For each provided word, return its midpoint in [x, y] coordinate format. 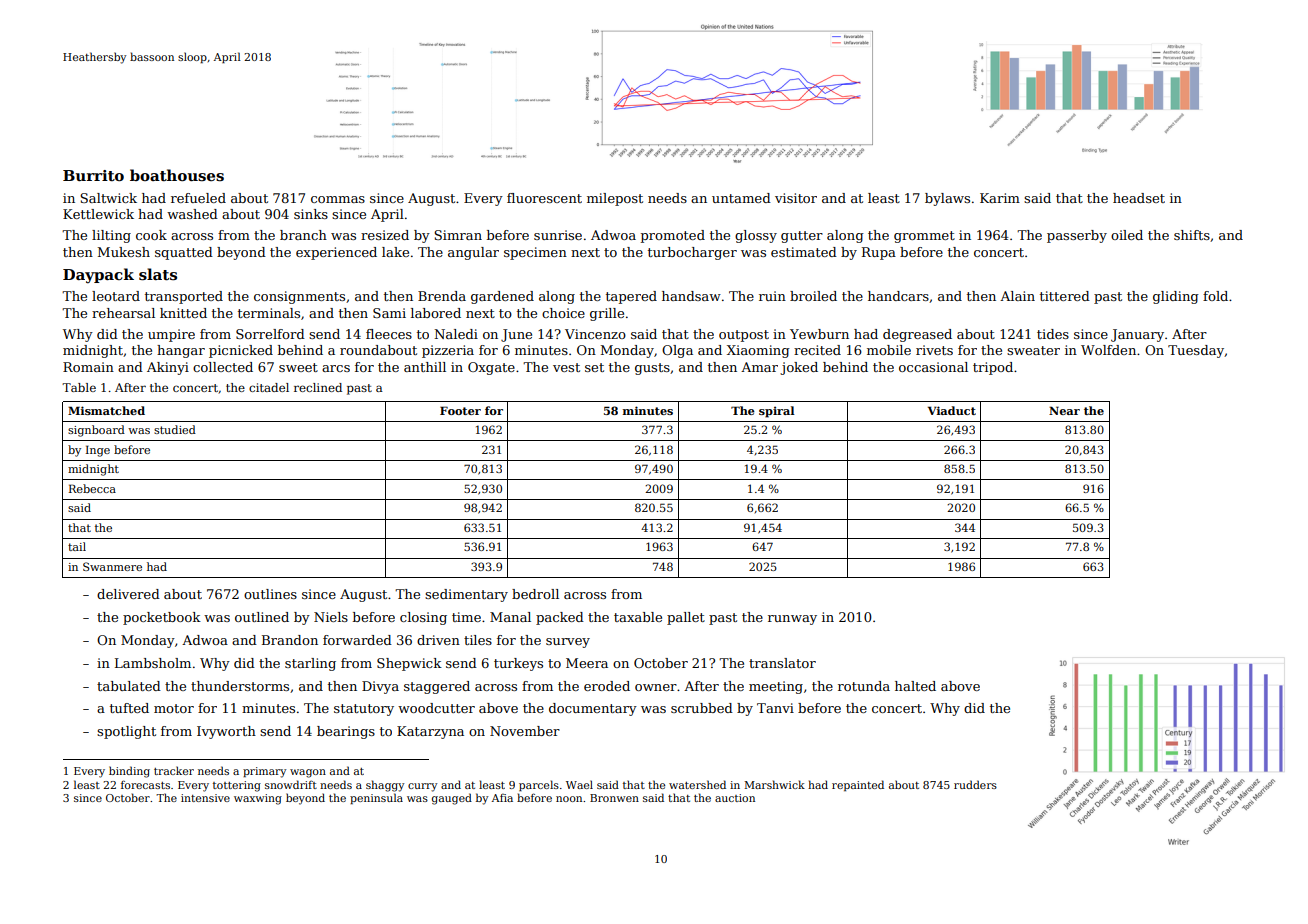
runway [792, 620]
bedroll [535, 594]
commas [338, 199]
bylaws [947, 199]
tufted [129, 708]
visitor [796, 198]
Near [1064, 410]
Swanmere [112, 566]
